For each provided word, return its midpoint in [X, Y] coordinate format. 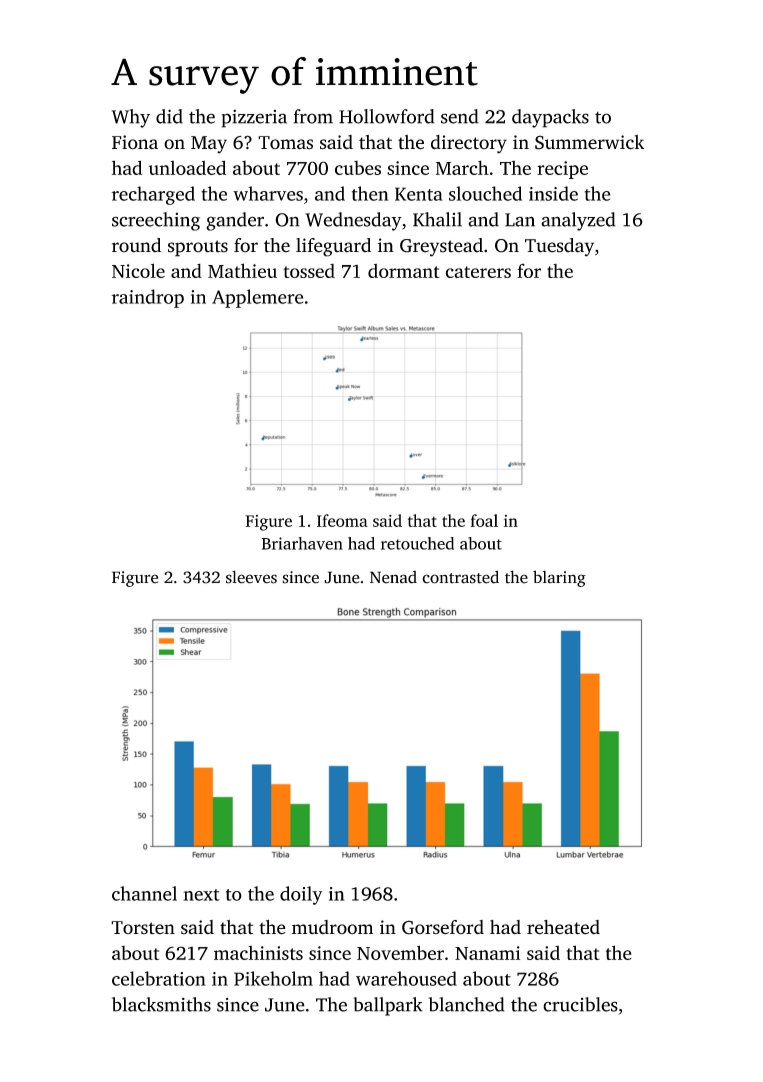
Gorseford [443, 927]
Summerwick [589, 142]
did [169, 116]
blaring [559, 578]
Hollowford [387, 116]
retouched [417, 543]
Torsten [143, 928]
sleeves [251, 577]
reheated [563, 927]
